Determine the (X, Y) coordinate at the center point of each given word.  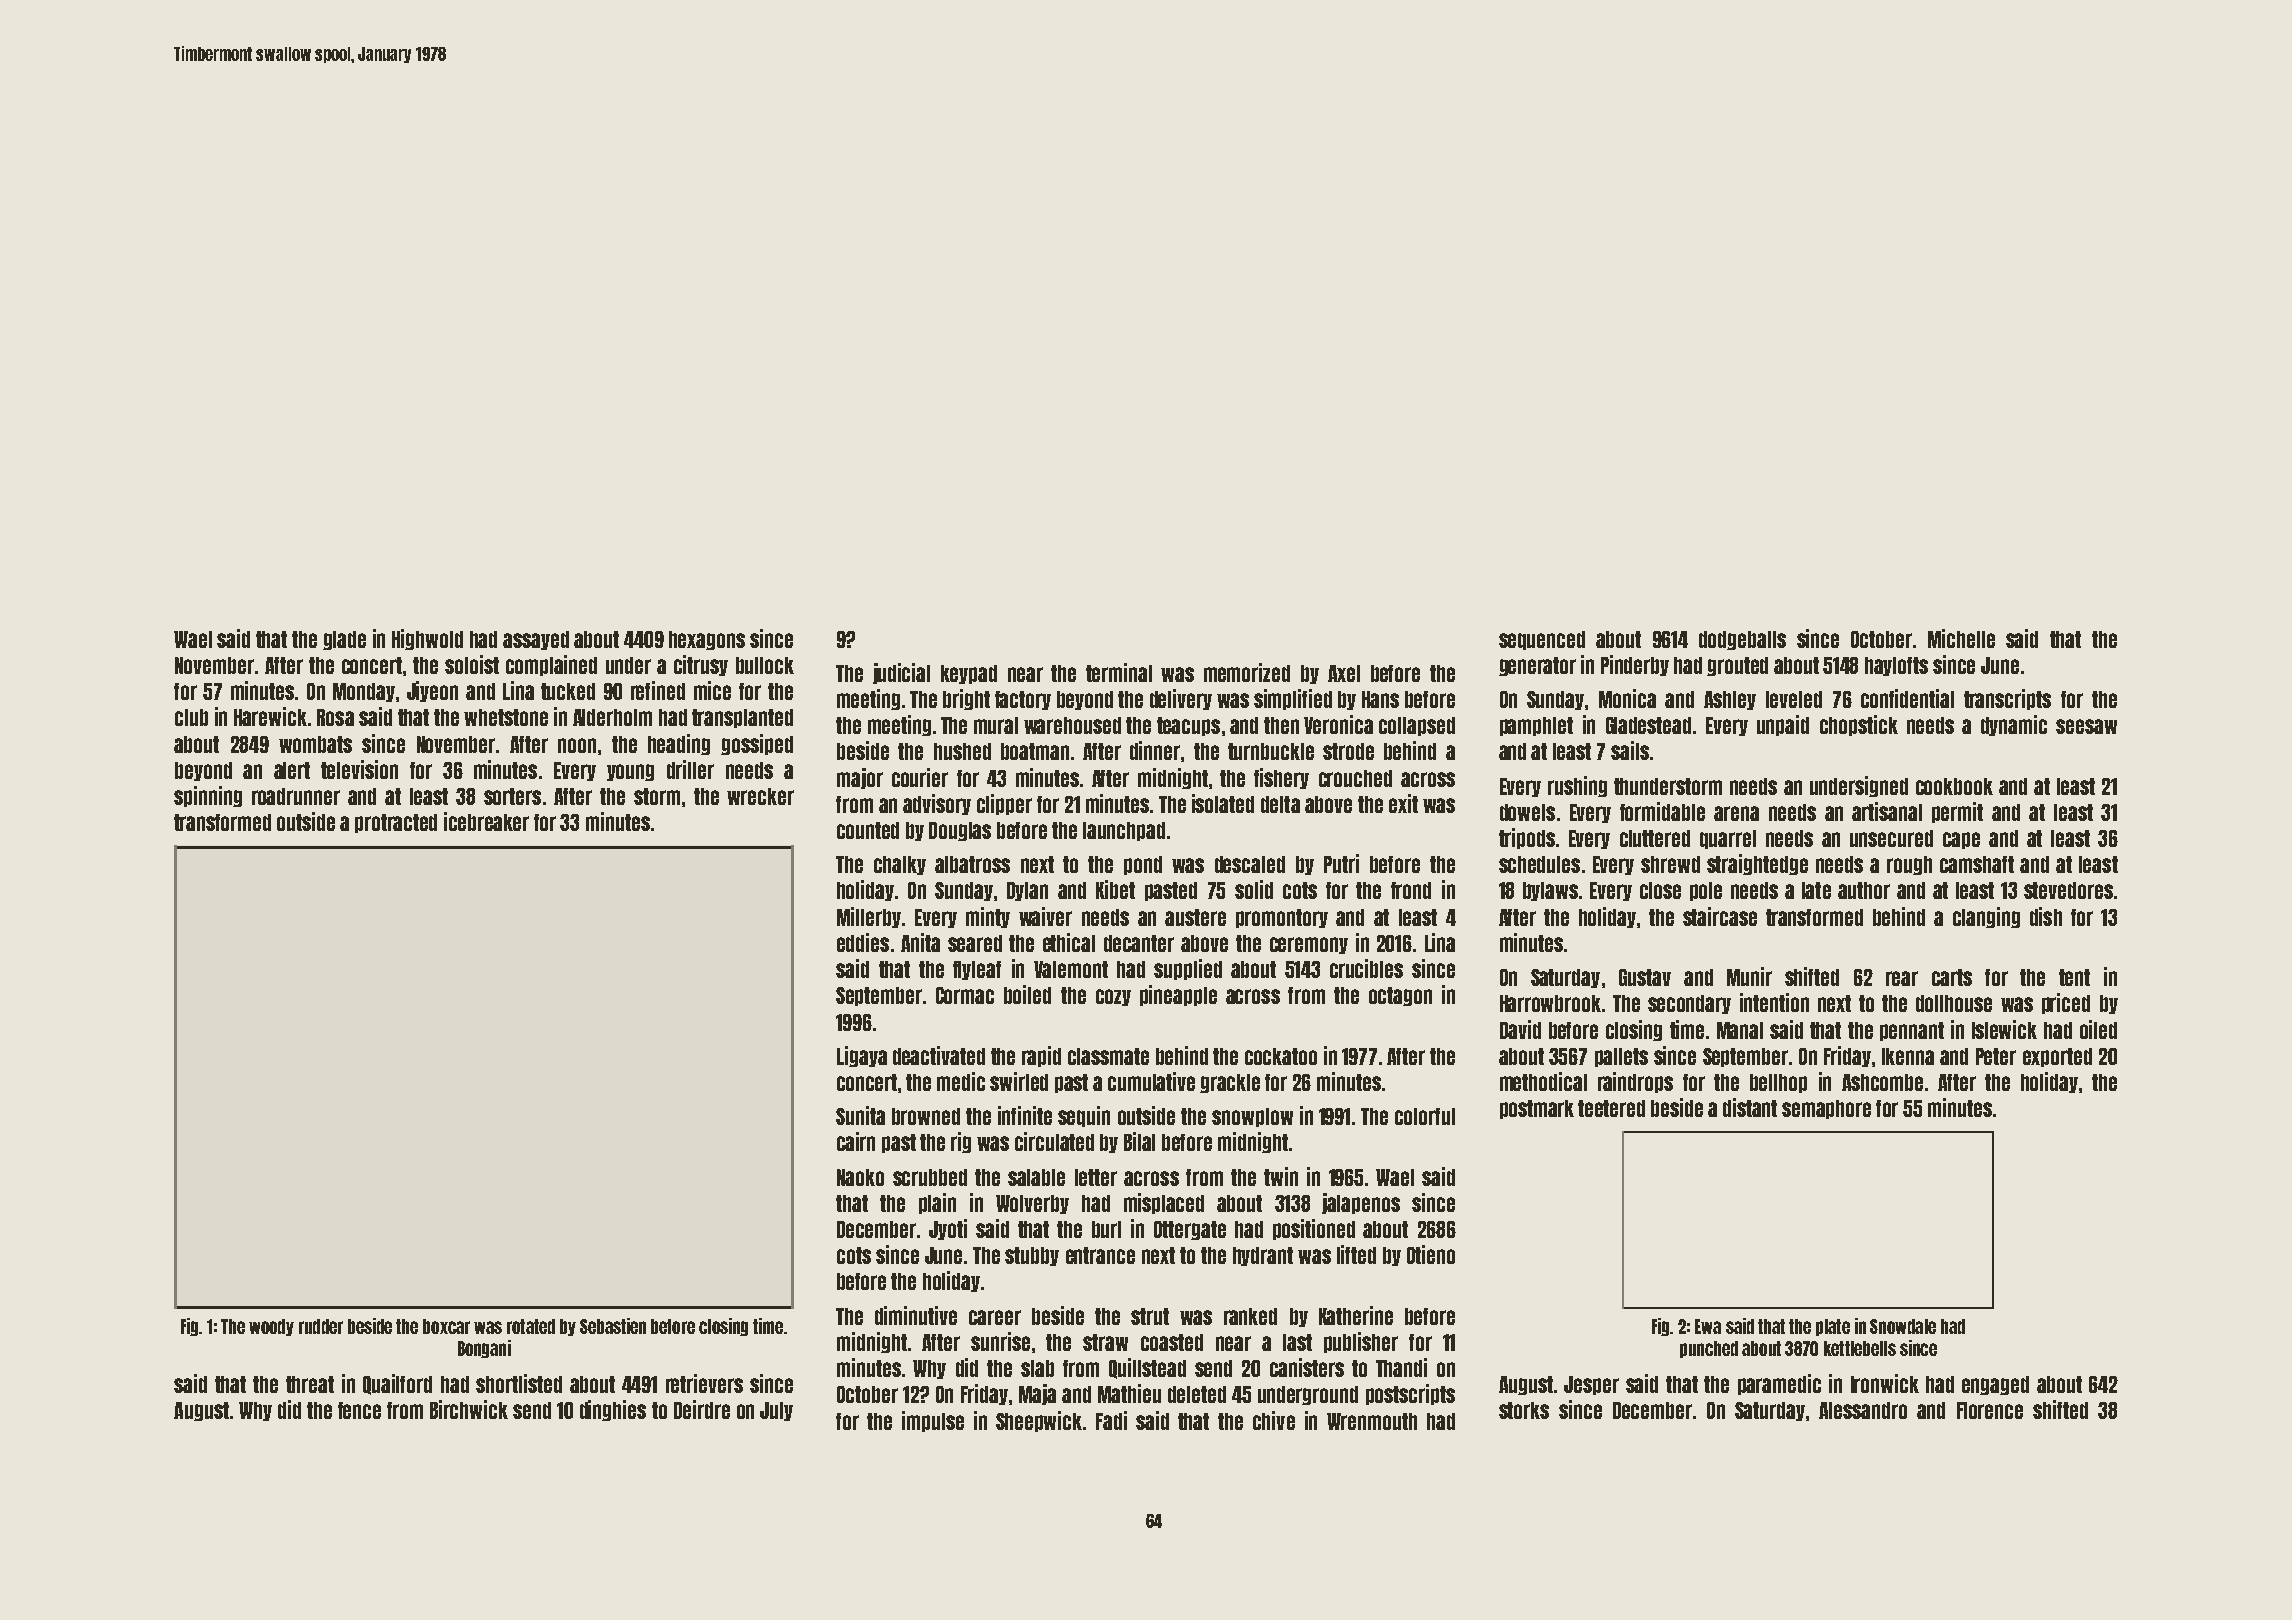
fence (359, 1410)
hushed (962, 751)
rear (1902, 978)
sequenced (1542, 640)
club (191, 717)
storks (1524, 1410)
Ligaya (862, 1056)
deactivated (939, 1055)
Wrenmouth (1372, 1421)
